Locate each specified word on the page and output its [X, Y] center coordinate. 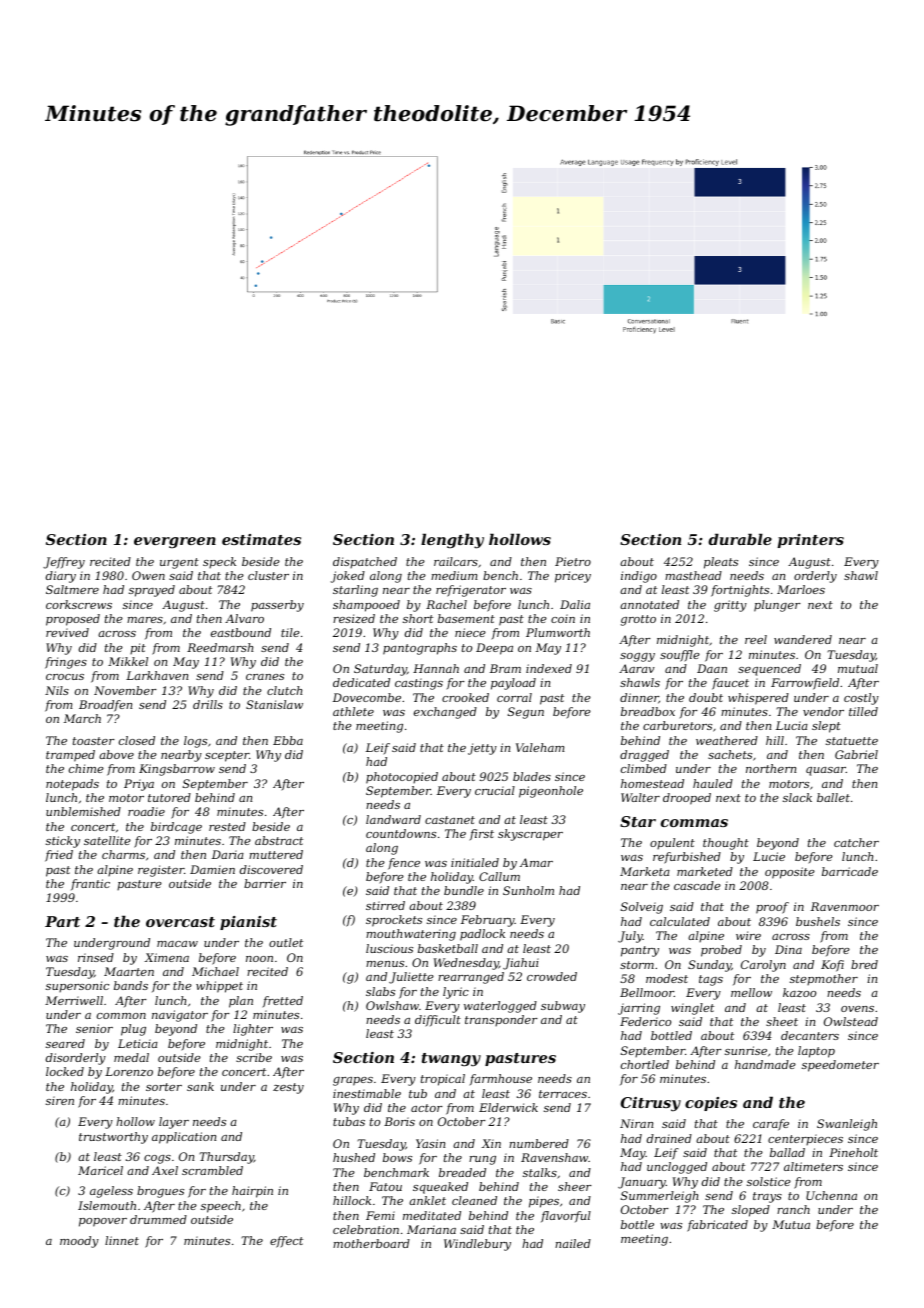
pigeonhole [551, 792]
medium [454, 575]
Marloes [801, 589]
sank [200, 1086]
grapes [353, 1081]
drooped [687, 799]
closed [137, 740]
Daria [228, 854]
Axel [165, 1170]
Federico [645, 1021]
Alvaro [244, 618]
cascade [697, 885]
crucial [495, 790]
